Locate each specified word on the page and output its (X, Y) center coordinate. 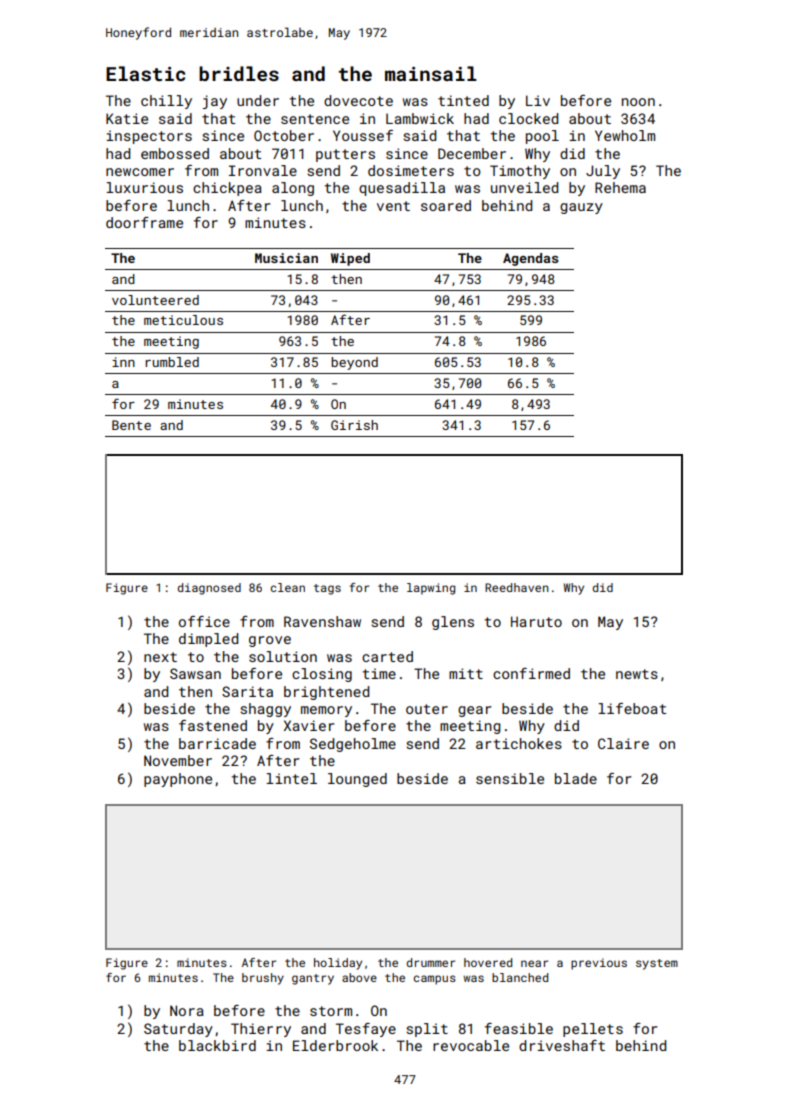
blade (576, 778)
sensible (510, 778)
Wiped (350, 259)
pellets (593, 1030)
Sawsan (195, 673)
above (359, 977)
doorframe (144, 222)
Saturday (178, 1030)
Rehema (620, 187)
